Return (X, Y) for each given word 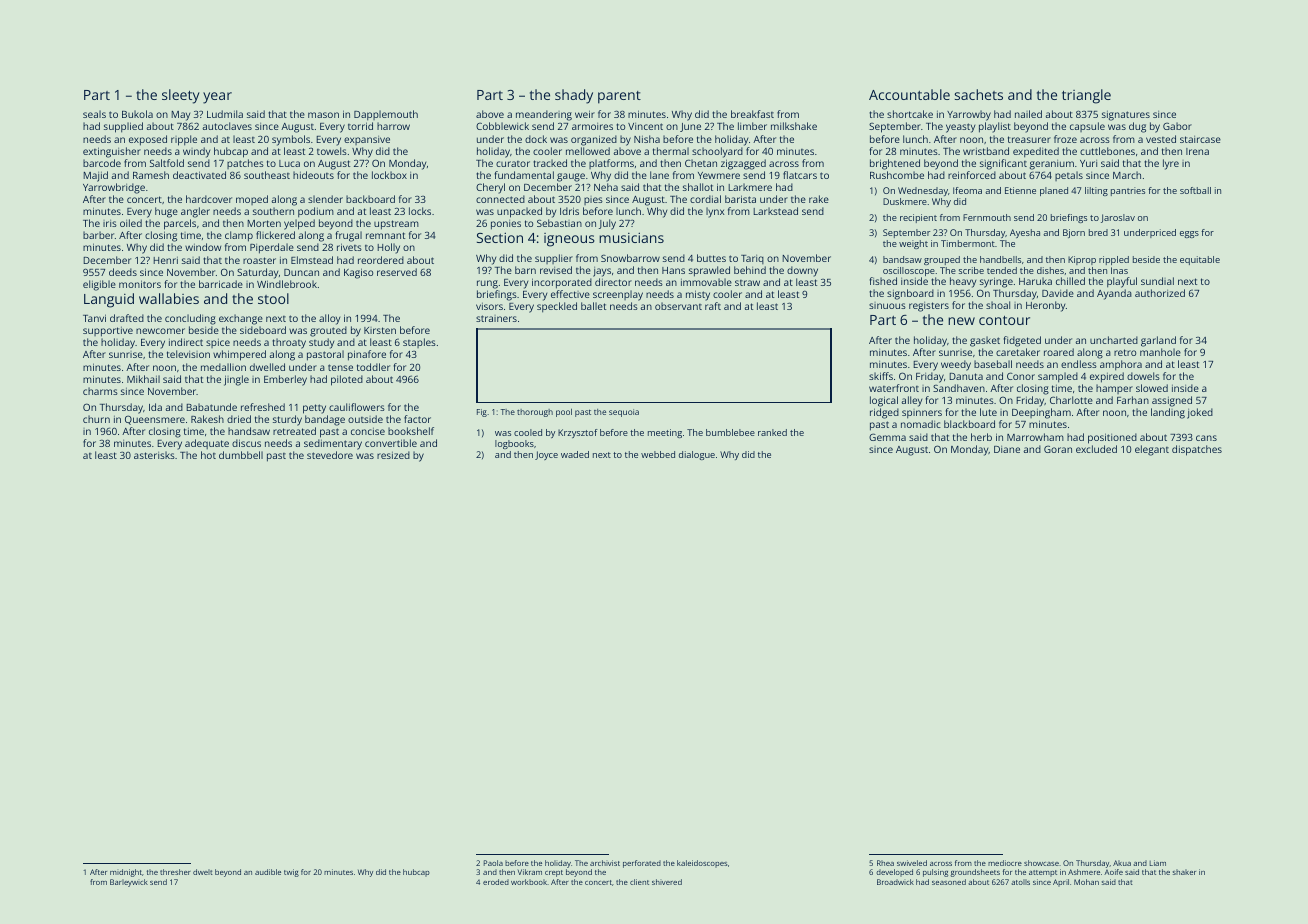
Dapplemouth (386, 115)
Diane (1007, 449)
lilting (1096, 191)
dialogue (697, 455)
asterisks (154, 455)
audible (268, 872)
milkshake (794, 126)
